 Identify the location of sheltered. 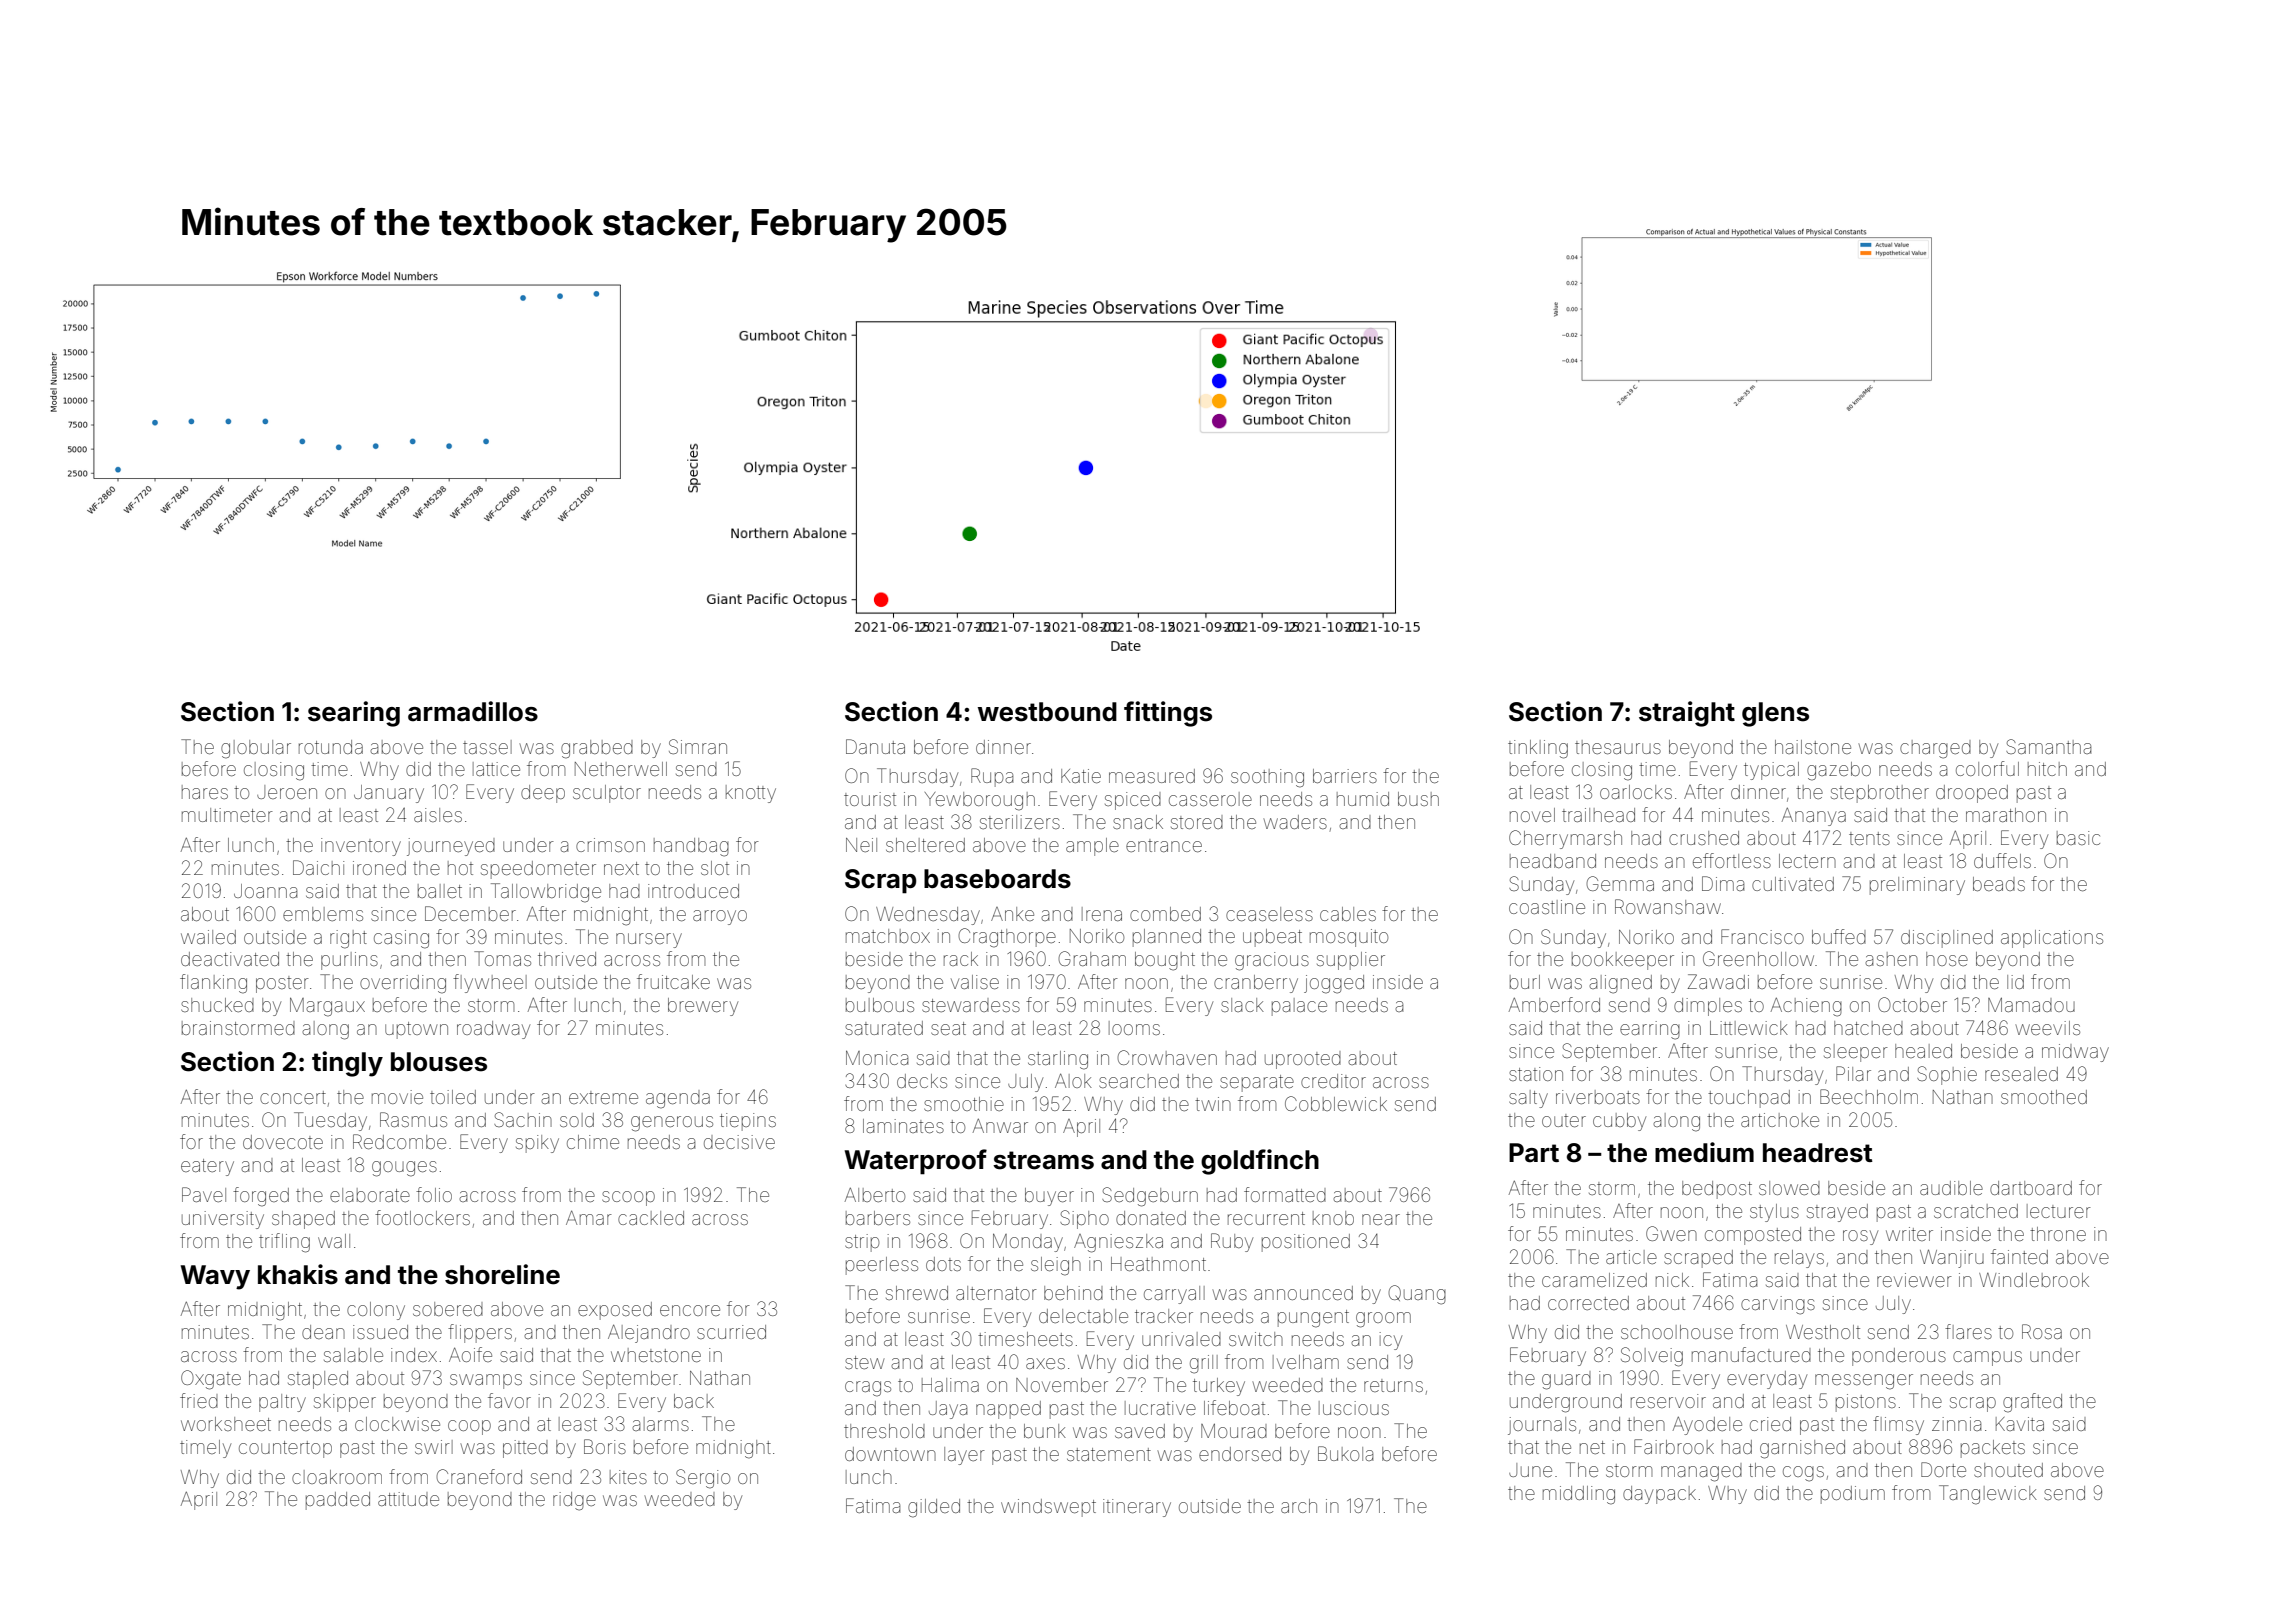
(925, 845).
